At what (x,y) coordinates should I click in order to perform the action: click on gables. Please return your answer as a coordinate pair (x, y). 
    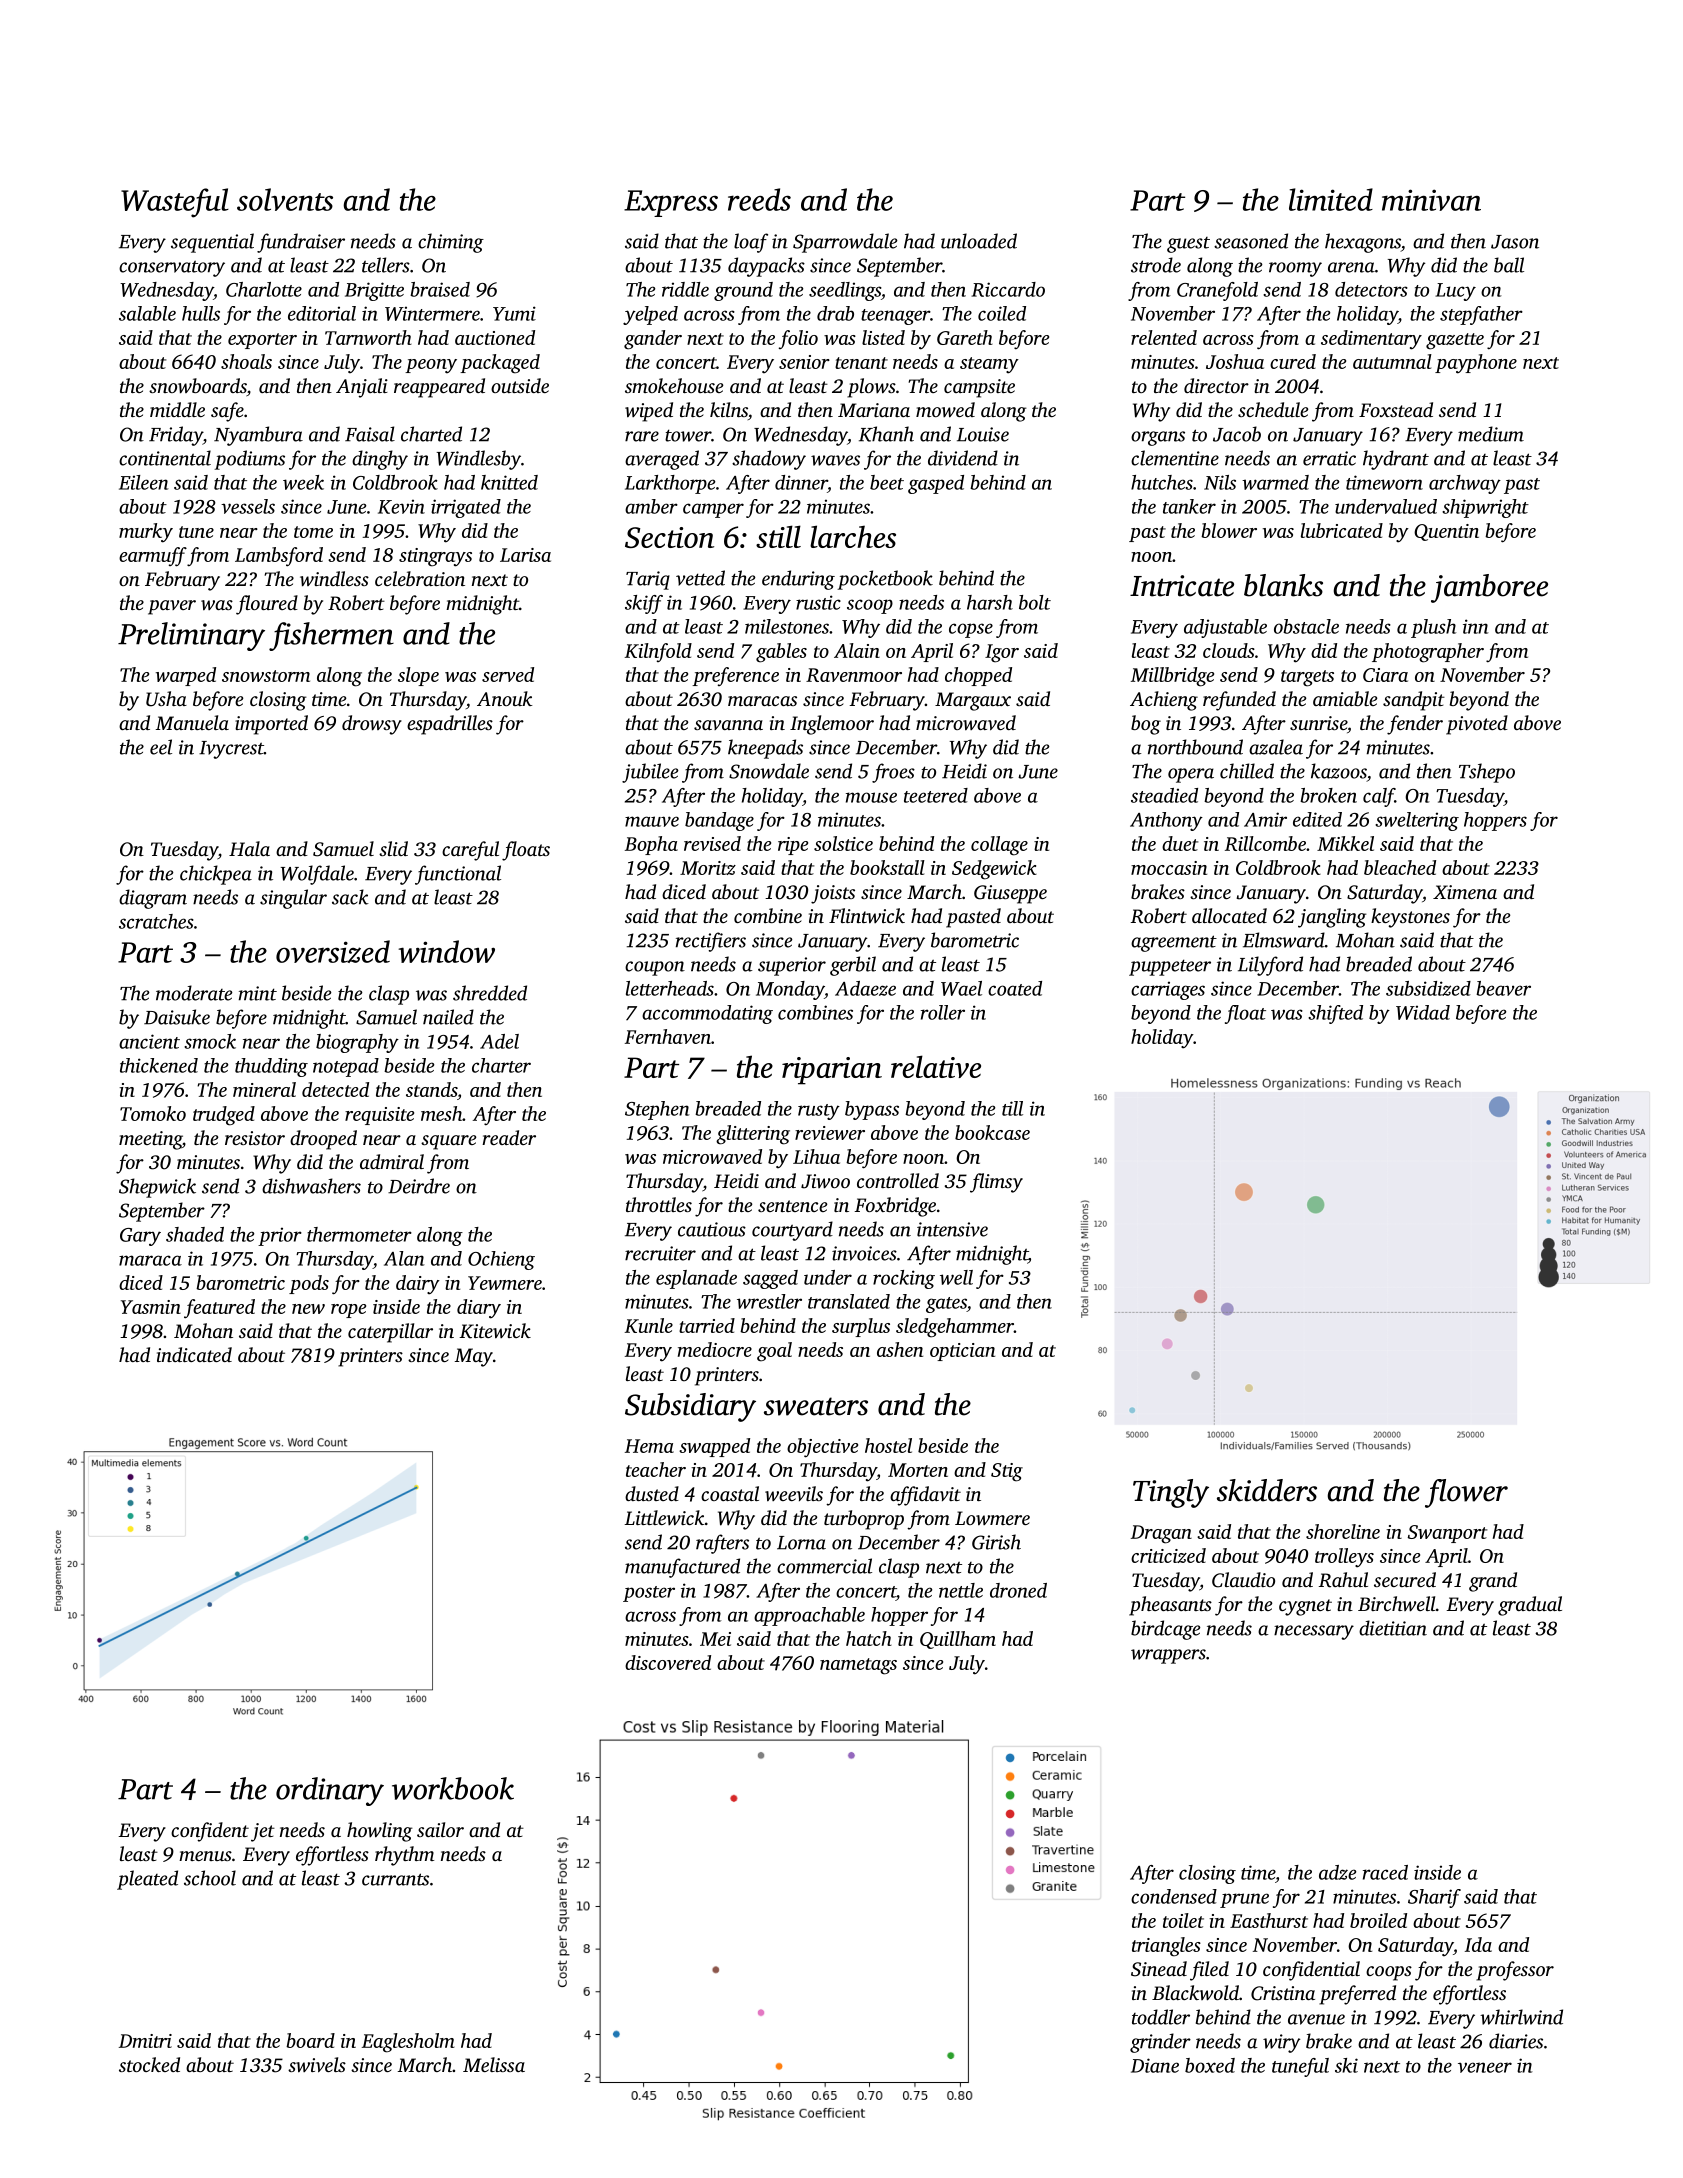
    Looking at the image, I should click on (781, 653).
